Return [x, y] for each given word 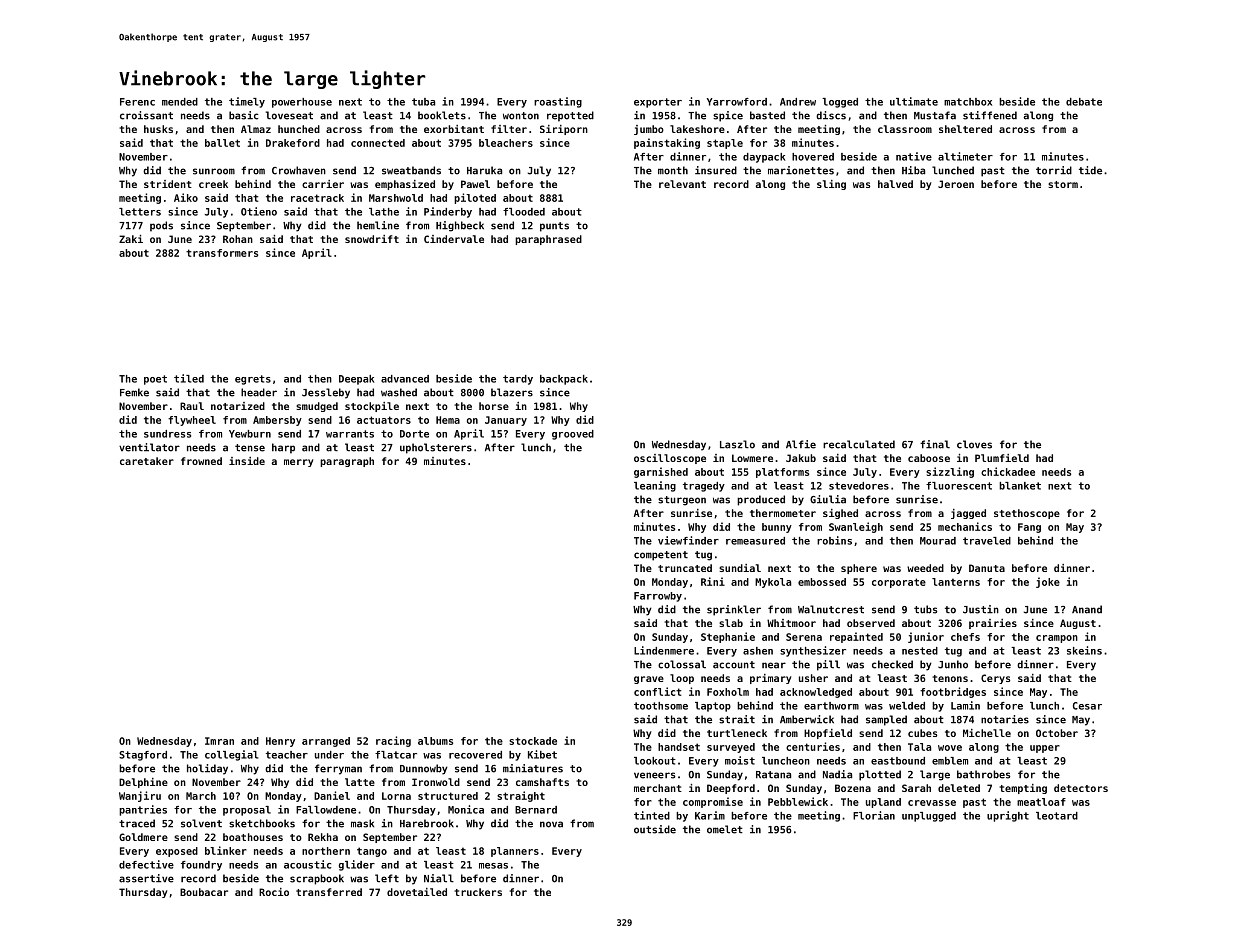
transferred [329, 892]
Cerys [995, 679]
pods [161, 226]
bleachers [506, 143]
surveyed [731, 748]
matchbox [968, 102]
